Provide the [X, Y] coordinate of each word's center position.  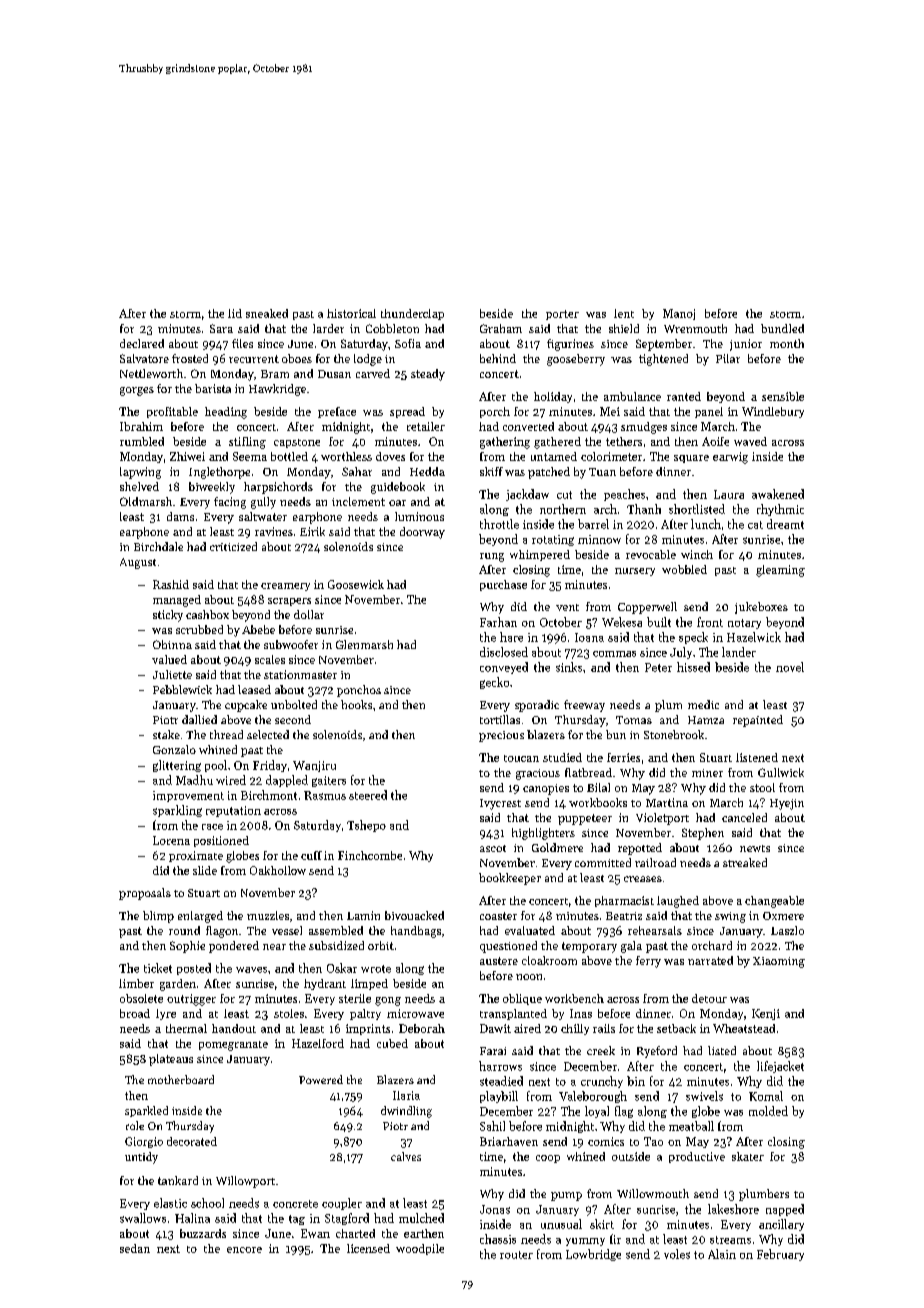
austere [499, 961]
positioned [221, 841]
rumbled [142, 441]
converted [528, 426]
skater [748, 1156]
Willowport [245, 1182]
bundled [782, 328]
